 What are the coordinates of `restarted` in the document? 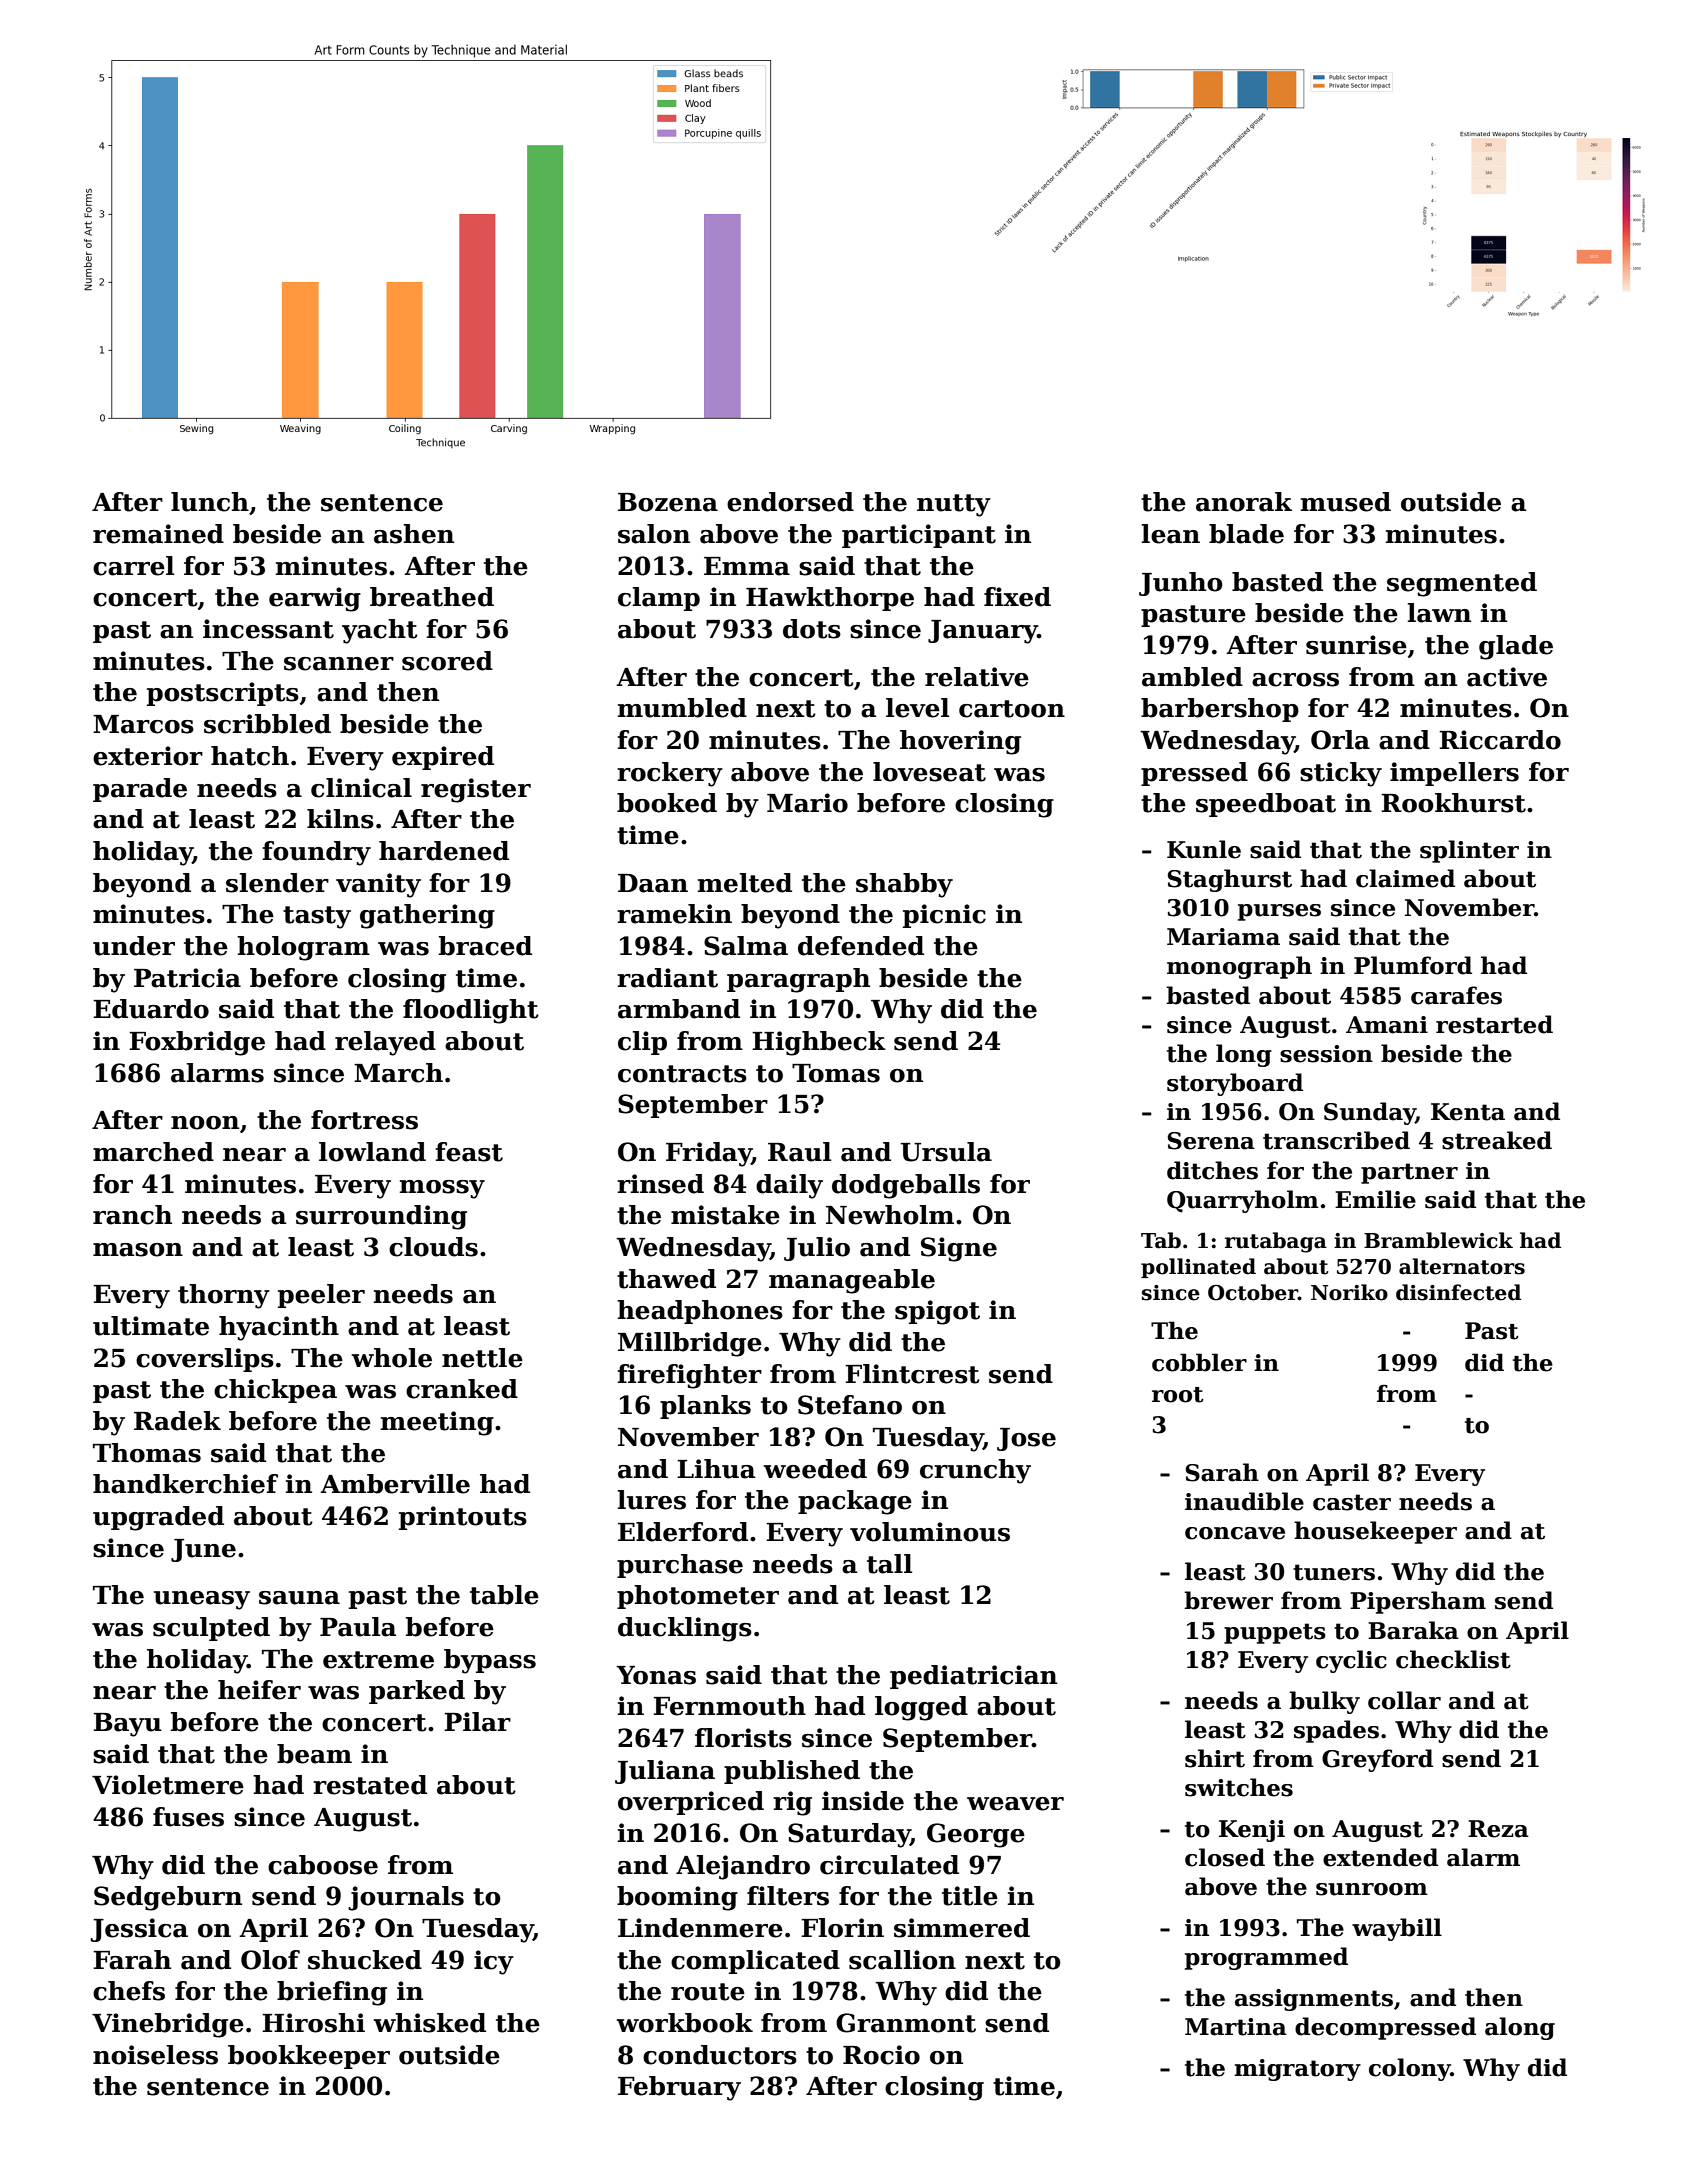 It's located at (1494, 1024).
